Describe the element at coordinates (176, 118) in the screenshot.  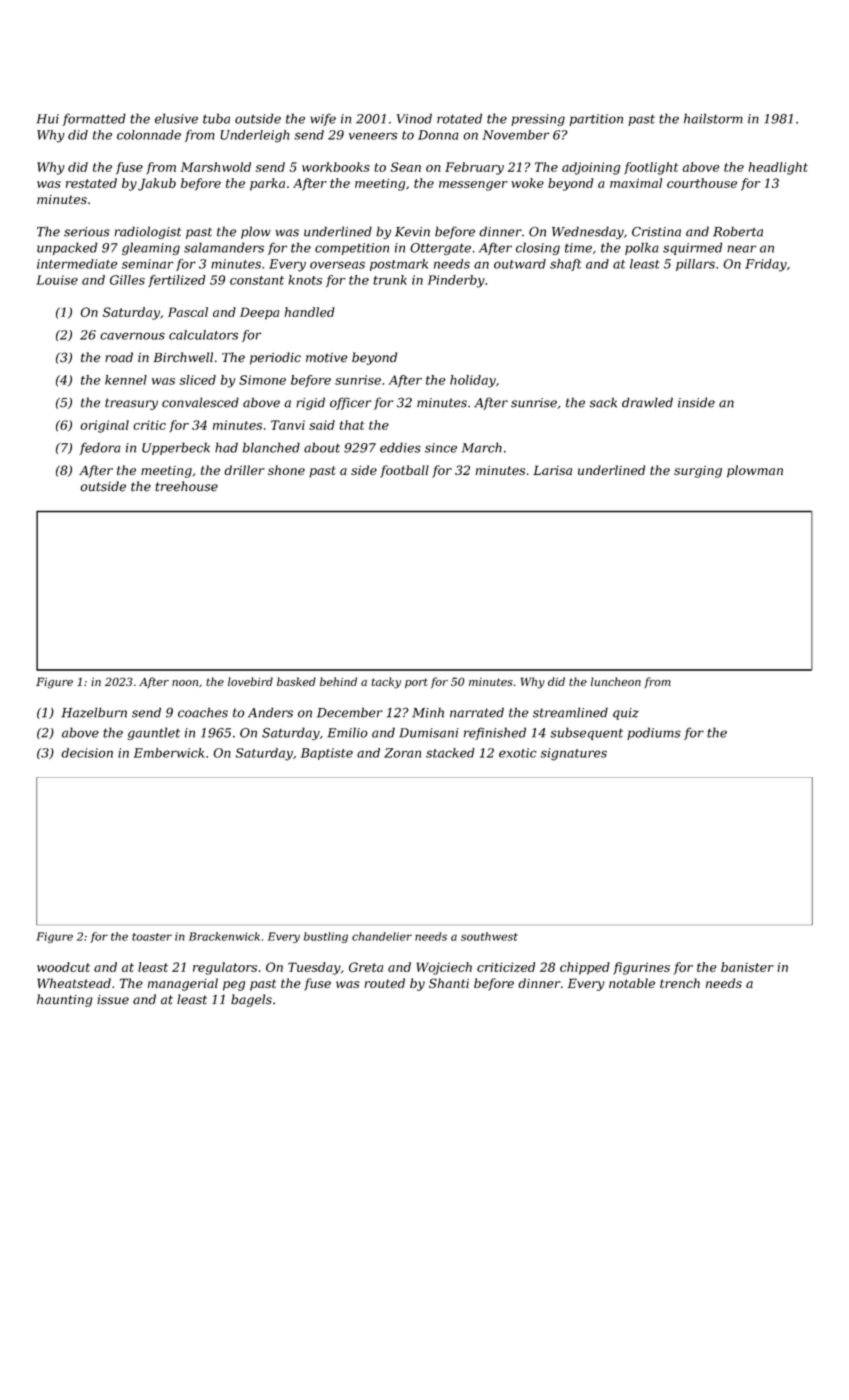
I see `elusive` at that location.
